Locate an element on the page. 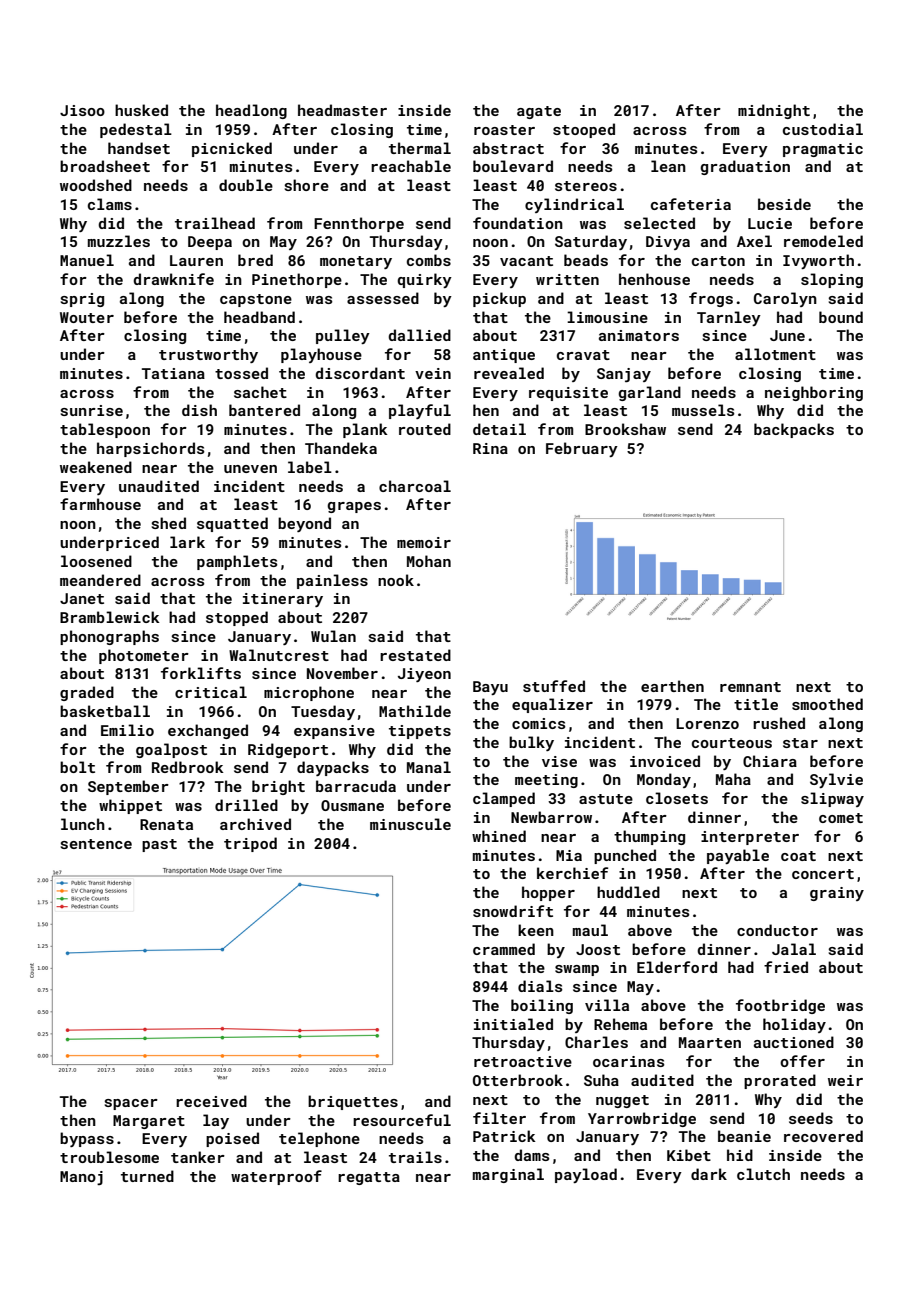 The height and width of the page is (1308, 924). stooped is located at coordinates (584, 130).
